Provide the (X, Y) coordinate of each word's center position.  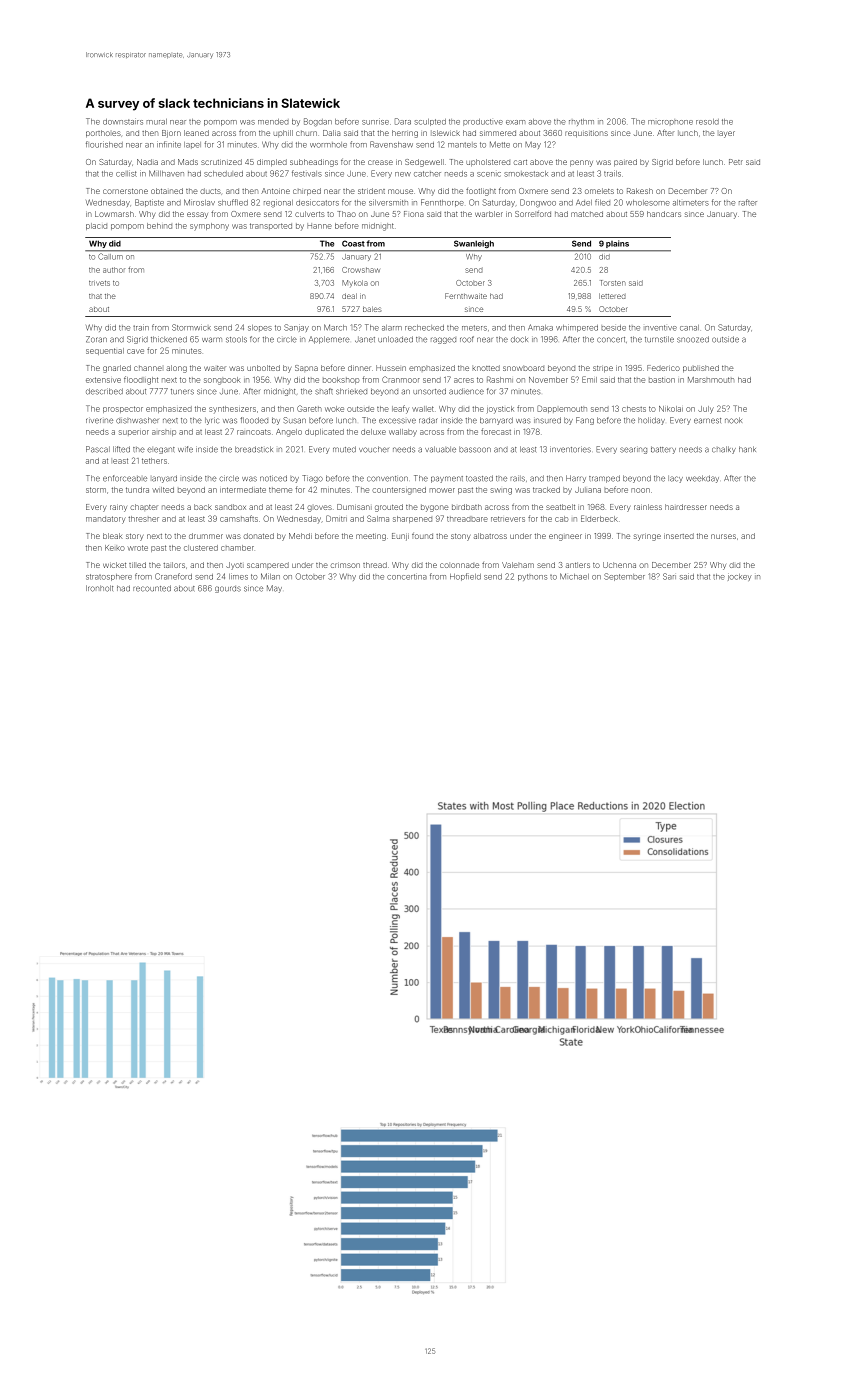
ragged (443, 340)
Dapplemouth (562, 409)
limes (238, 576)
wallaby (403, 433)
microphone (670, 122)
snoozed (693, 339)
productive (483, 122)
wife (185, 449)
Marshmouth (711, 380)
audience (466, 391)
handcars (664, 214)
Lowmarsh (114, 214)
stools (236, 339)
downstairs (123, 121)
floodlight (141, 380)
